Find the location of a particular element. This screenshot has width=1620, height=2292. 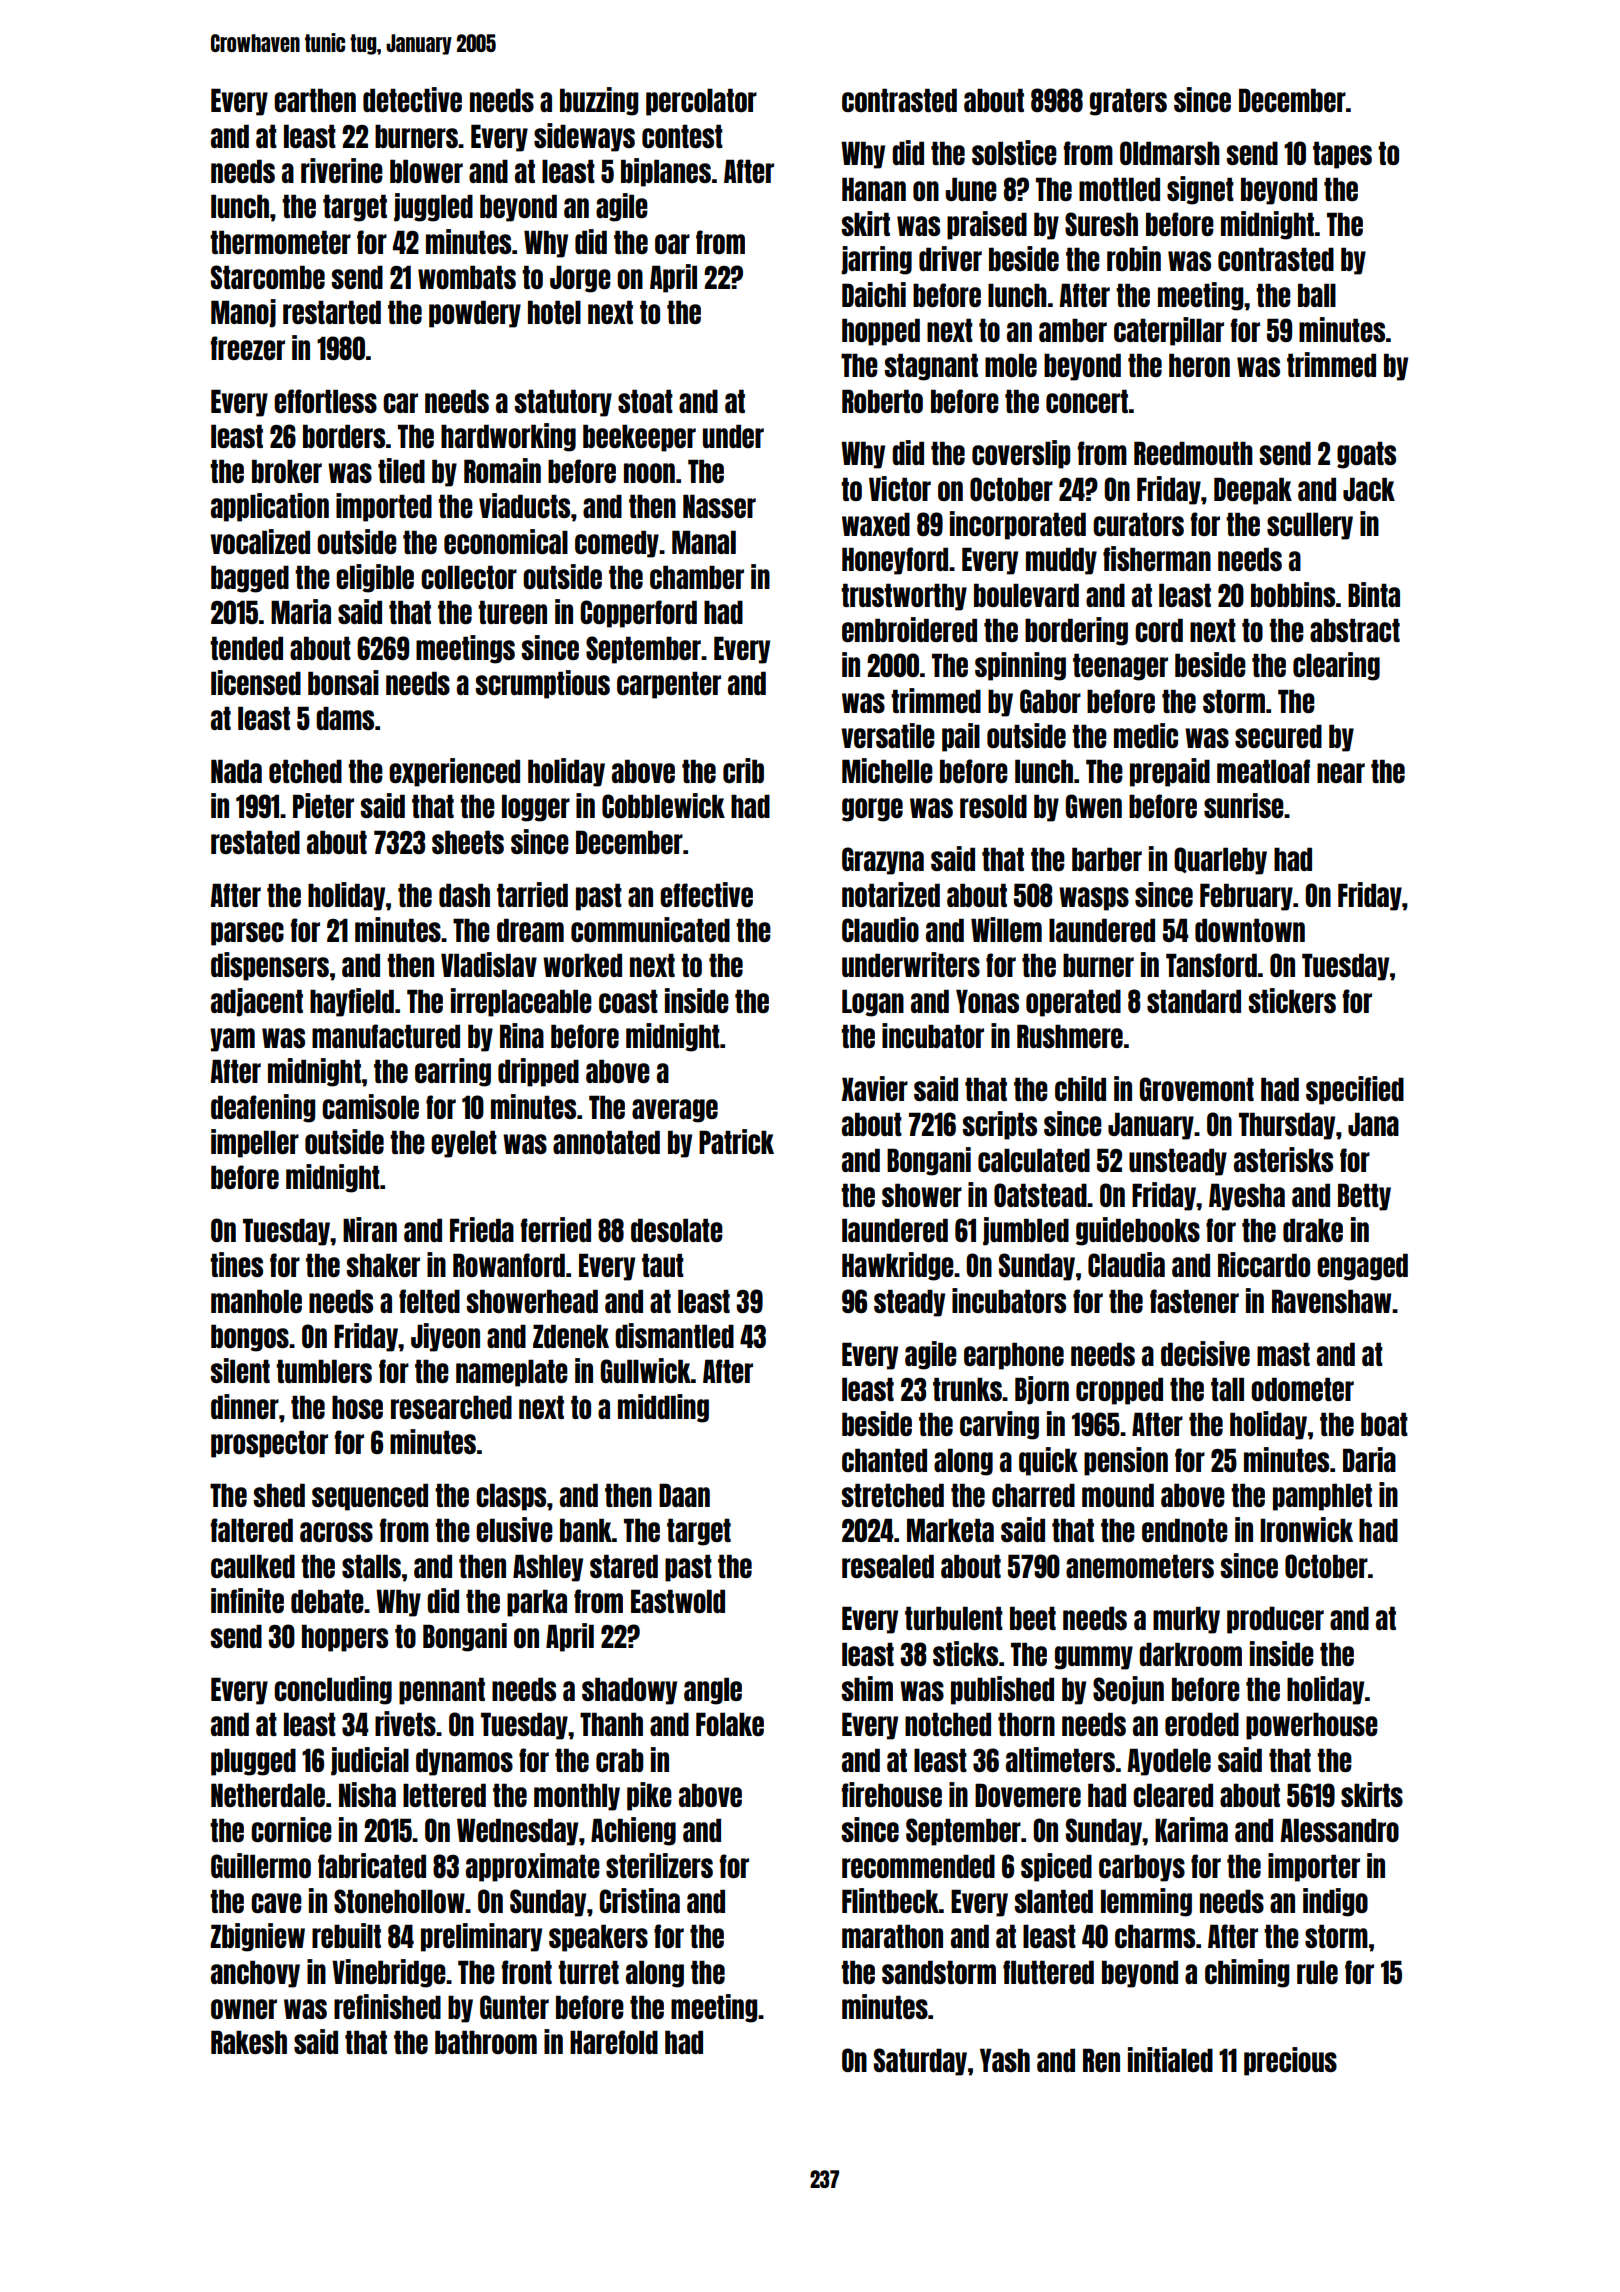

thermometer is located at coordinates (280, 242).
